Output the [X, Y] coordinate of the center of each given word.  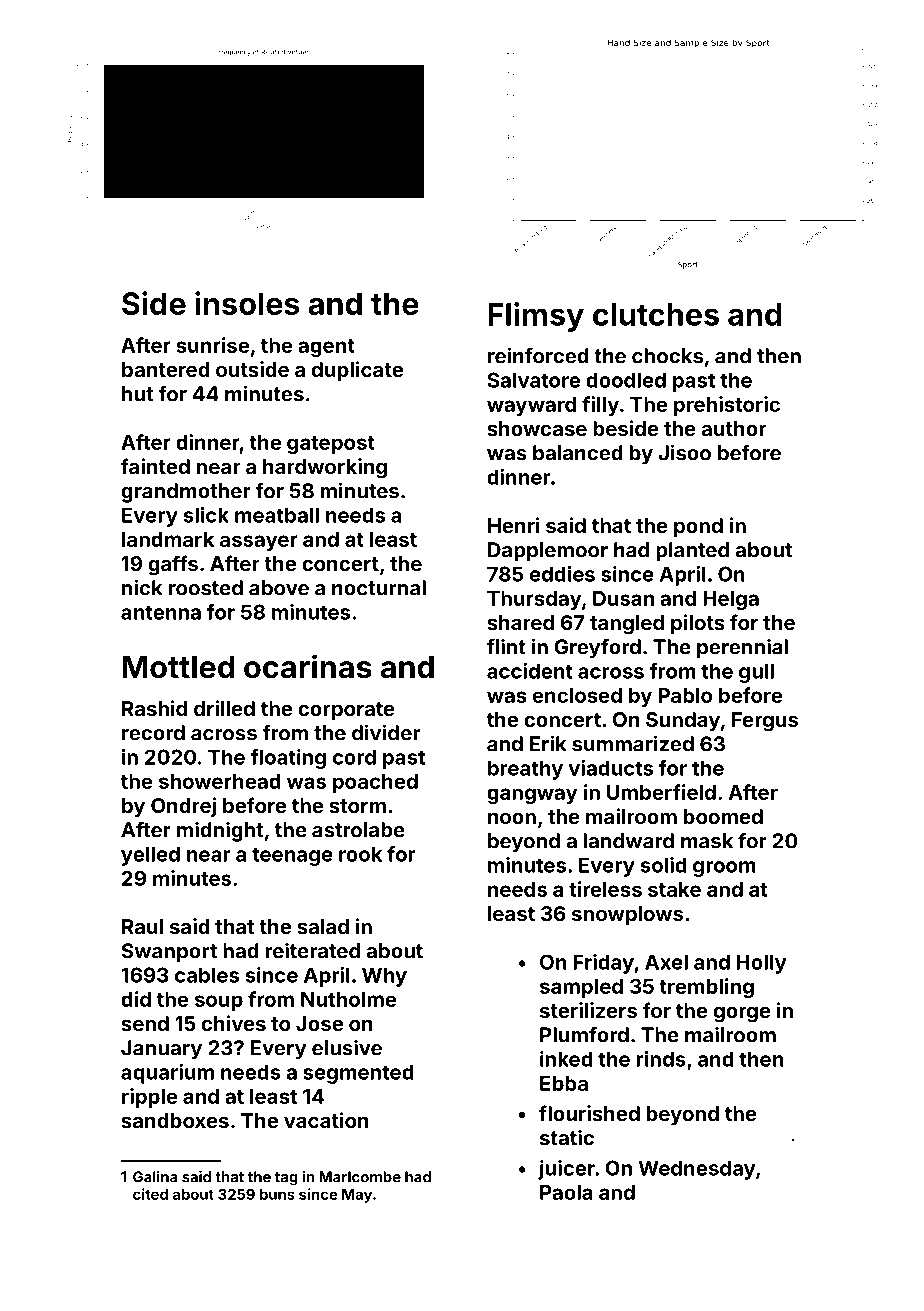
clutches [656, 314]
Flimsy [536, 317]
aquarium [167, 1074]
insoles [247, 303]
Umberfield [661, 792]
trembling [706, 988]
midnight [220, 831]
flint [506, 646]
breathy [525, 770]
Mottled [178, 667]
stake [674, 889]
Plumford [584, 1034]
